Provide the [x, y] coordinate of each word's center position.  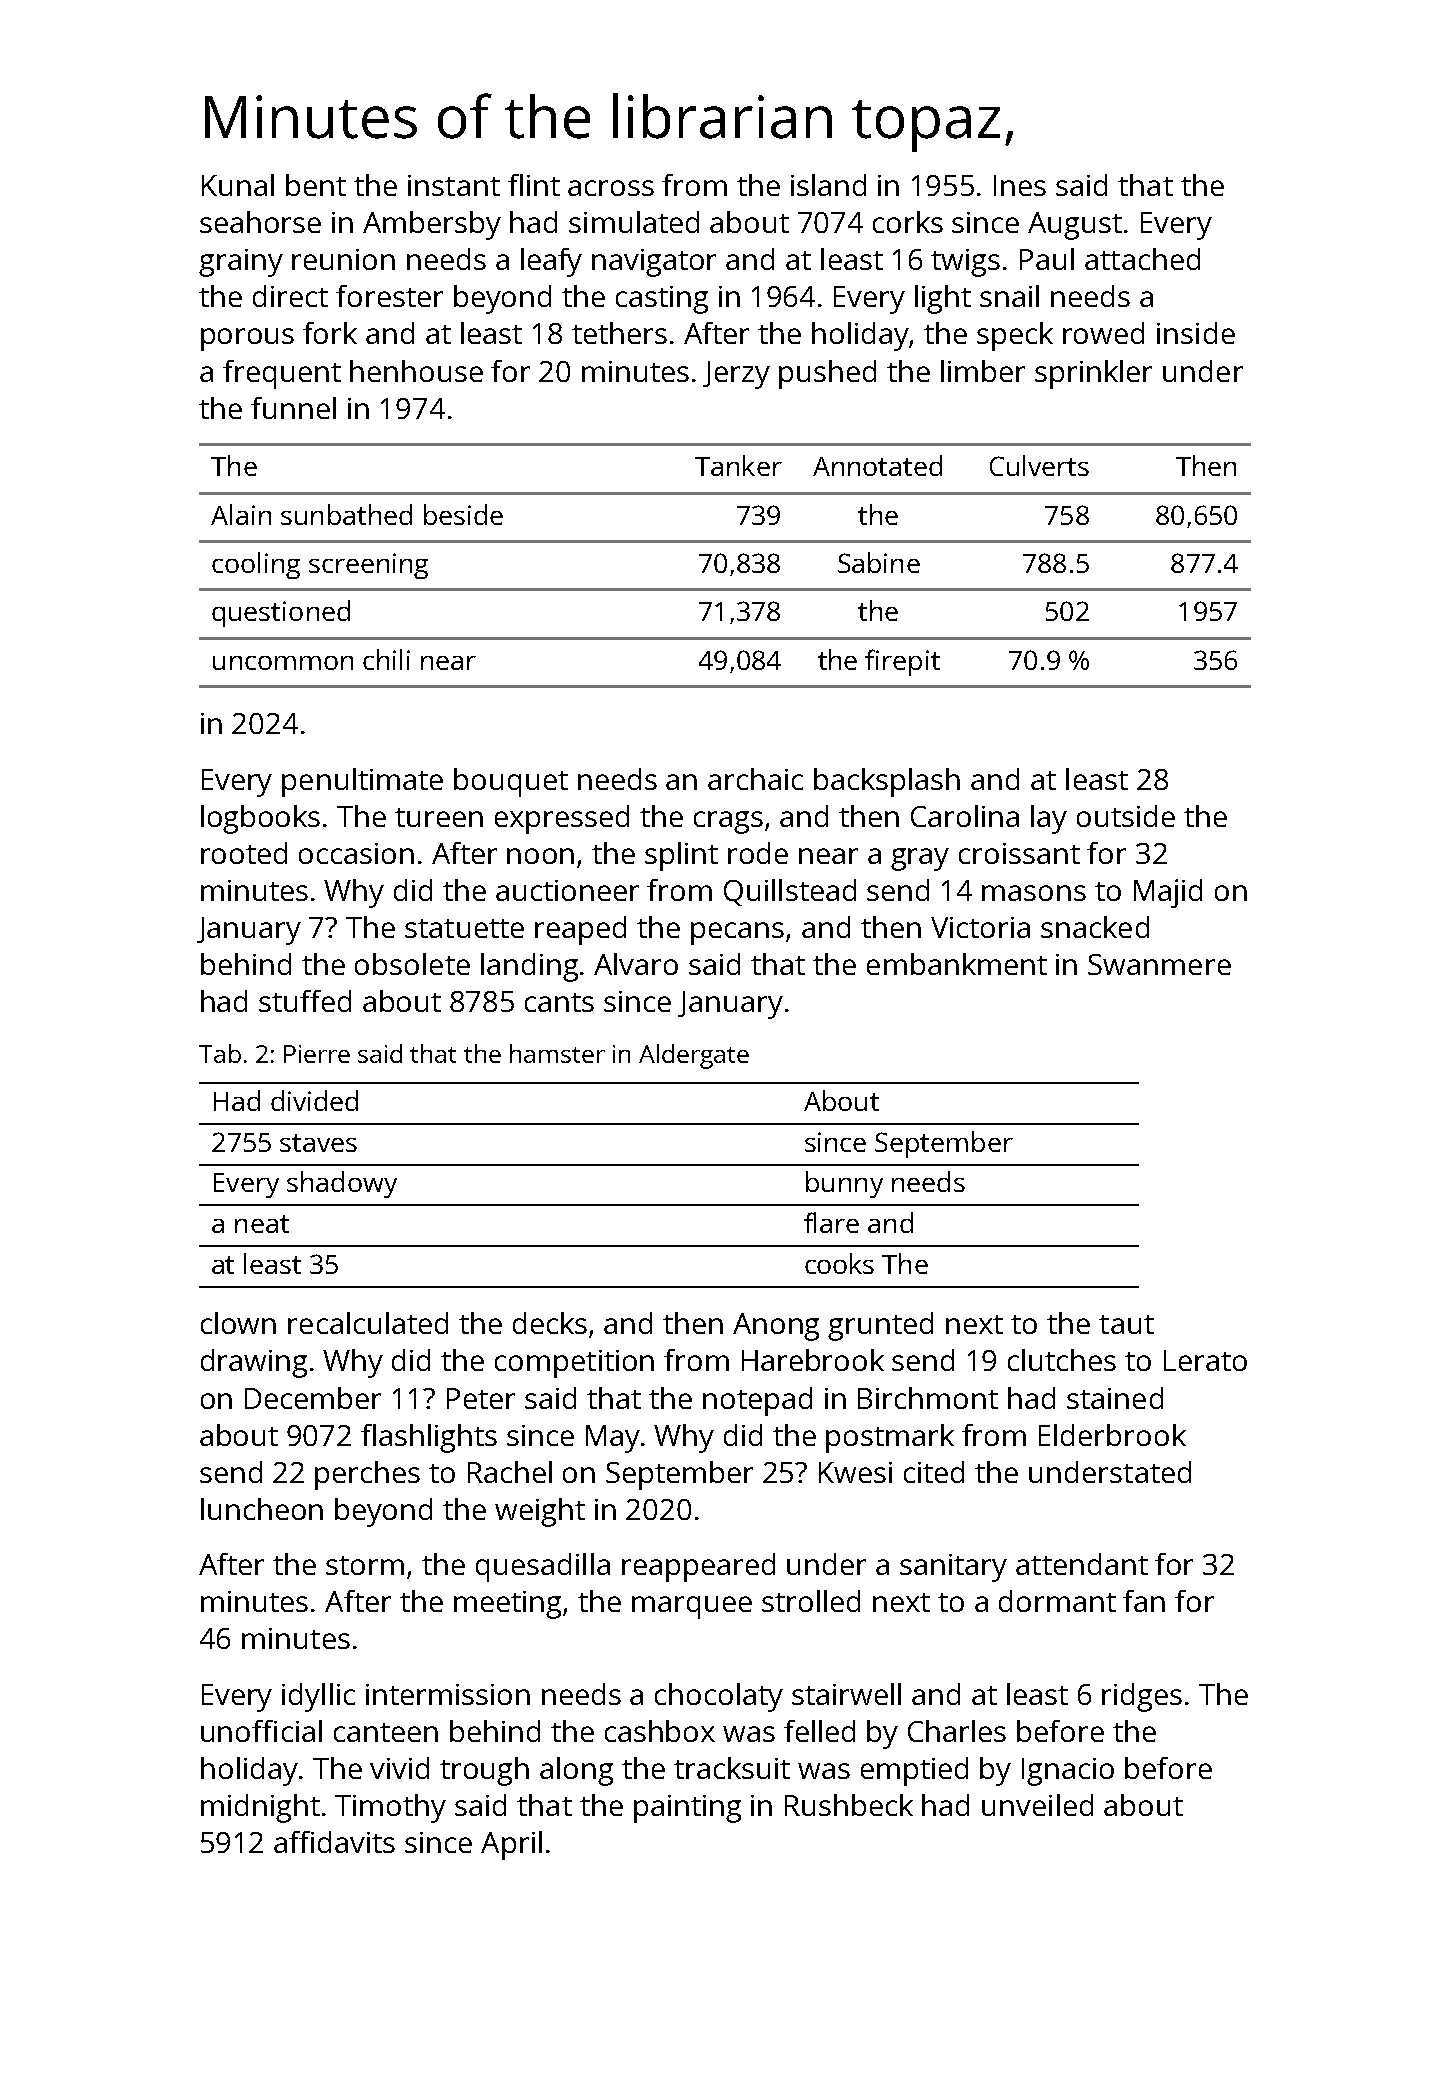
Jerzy [736, 375]
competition [574, 1364]
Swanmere [1159, 964]
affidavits [334, 1842]
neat [262, 1224]
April [511, 1845]
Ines [1020, 185]
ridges [1142, 1697]
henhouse [416, 371]
